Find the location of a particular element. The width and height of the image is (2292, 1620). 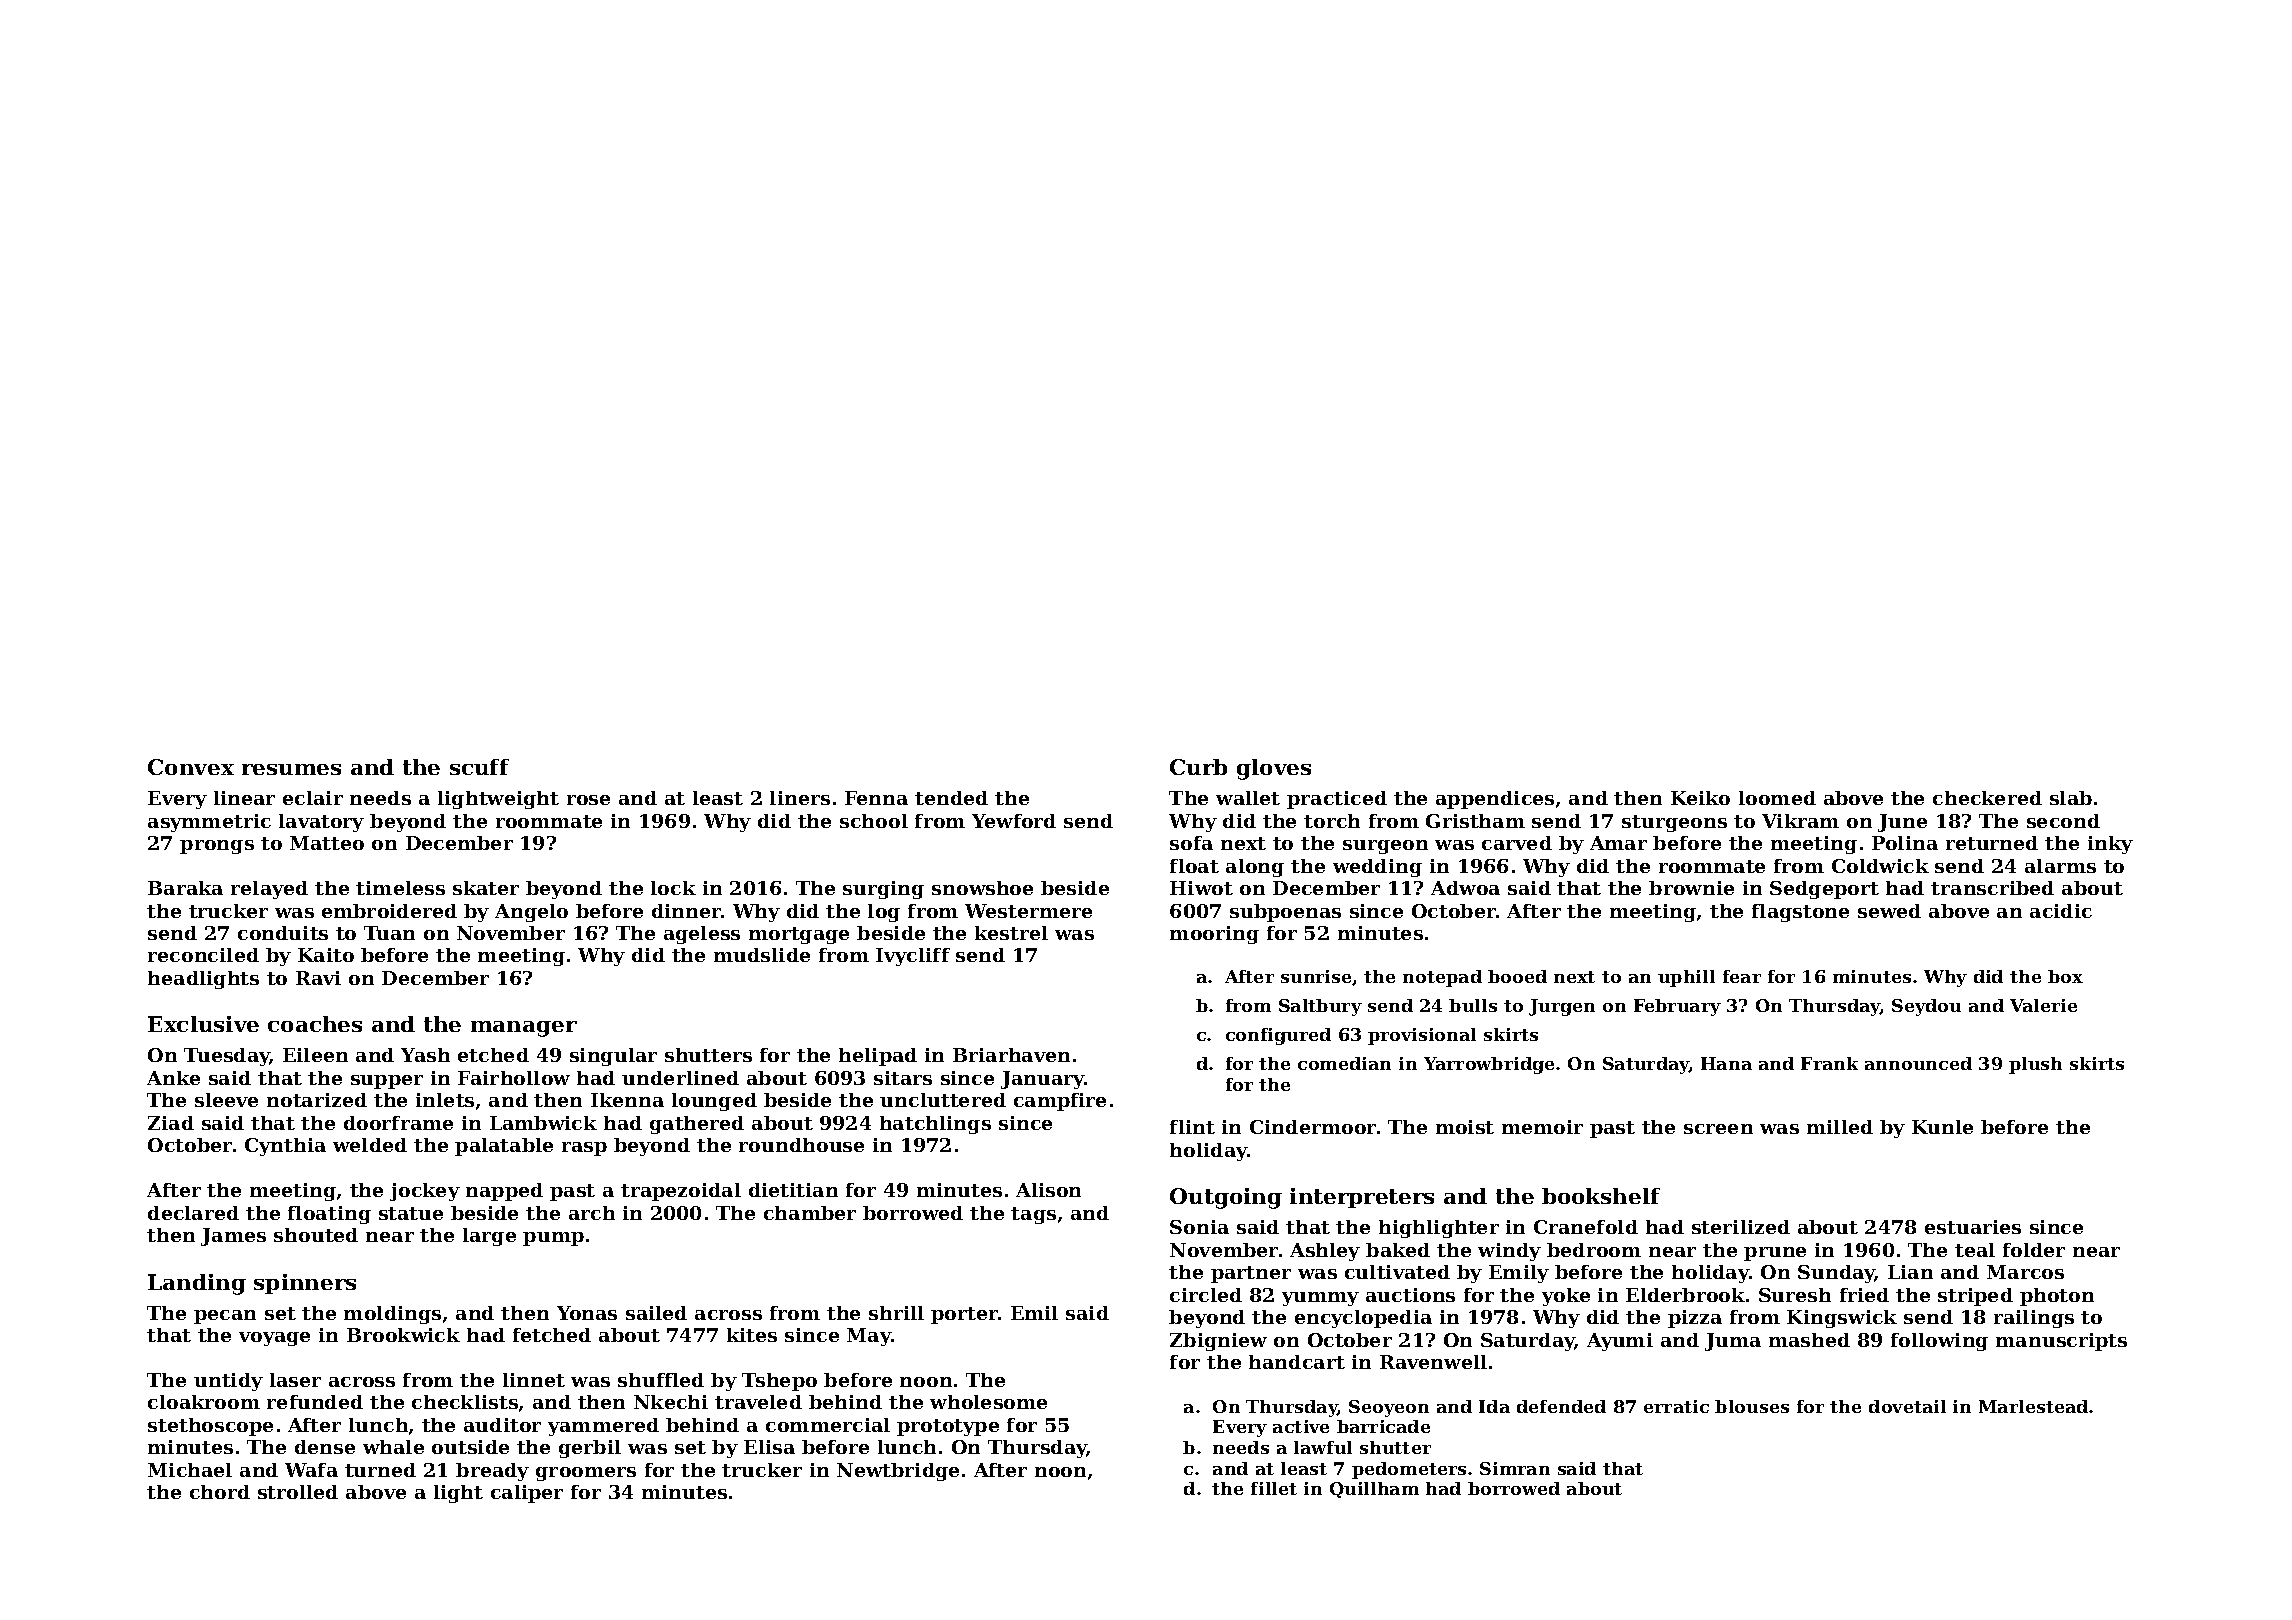

Valerie is located at coordinates (2043, 1005).
